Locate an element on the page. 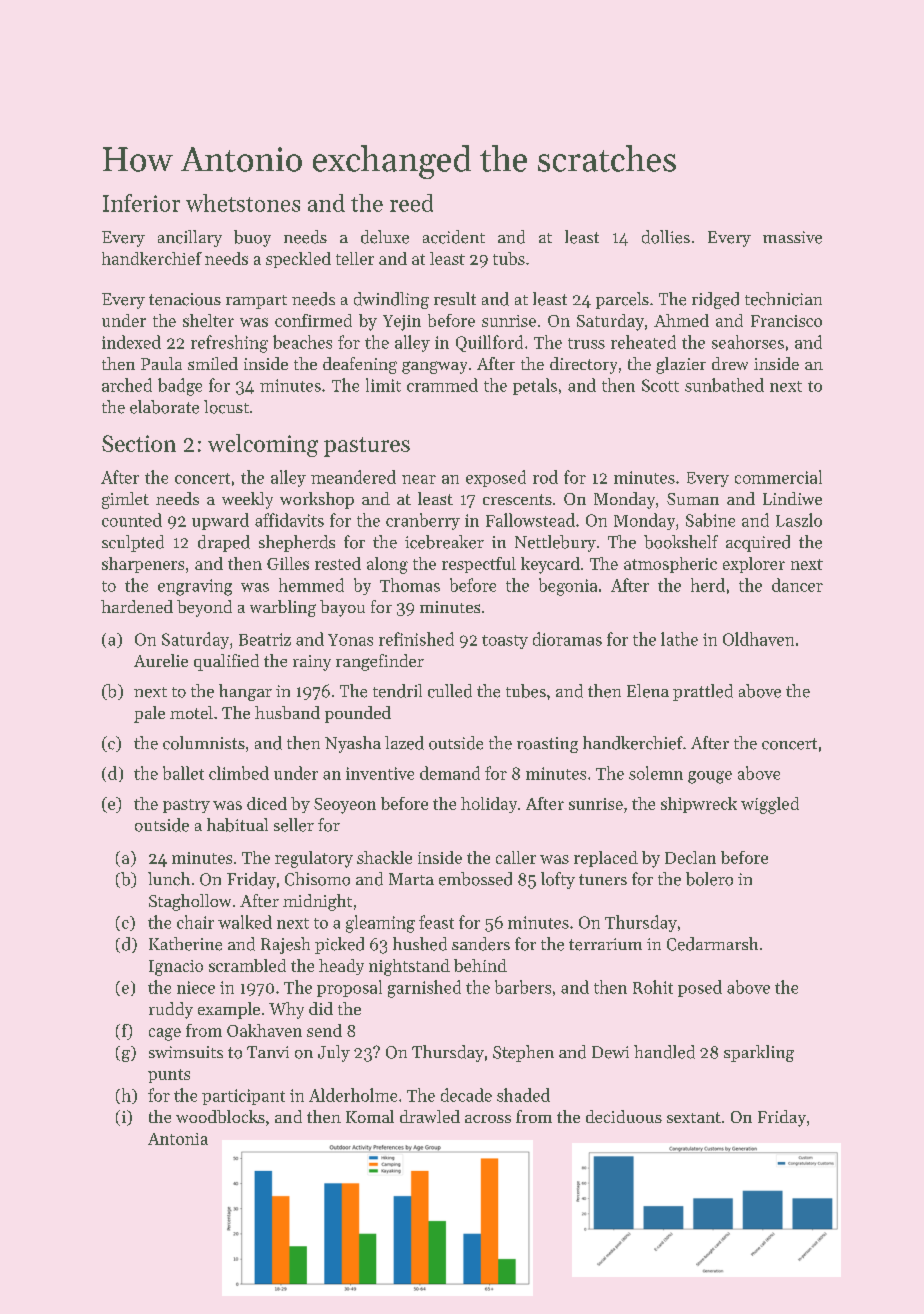 This document has width=924, height=1314. drawled is located at coordinates (430, 1116).
